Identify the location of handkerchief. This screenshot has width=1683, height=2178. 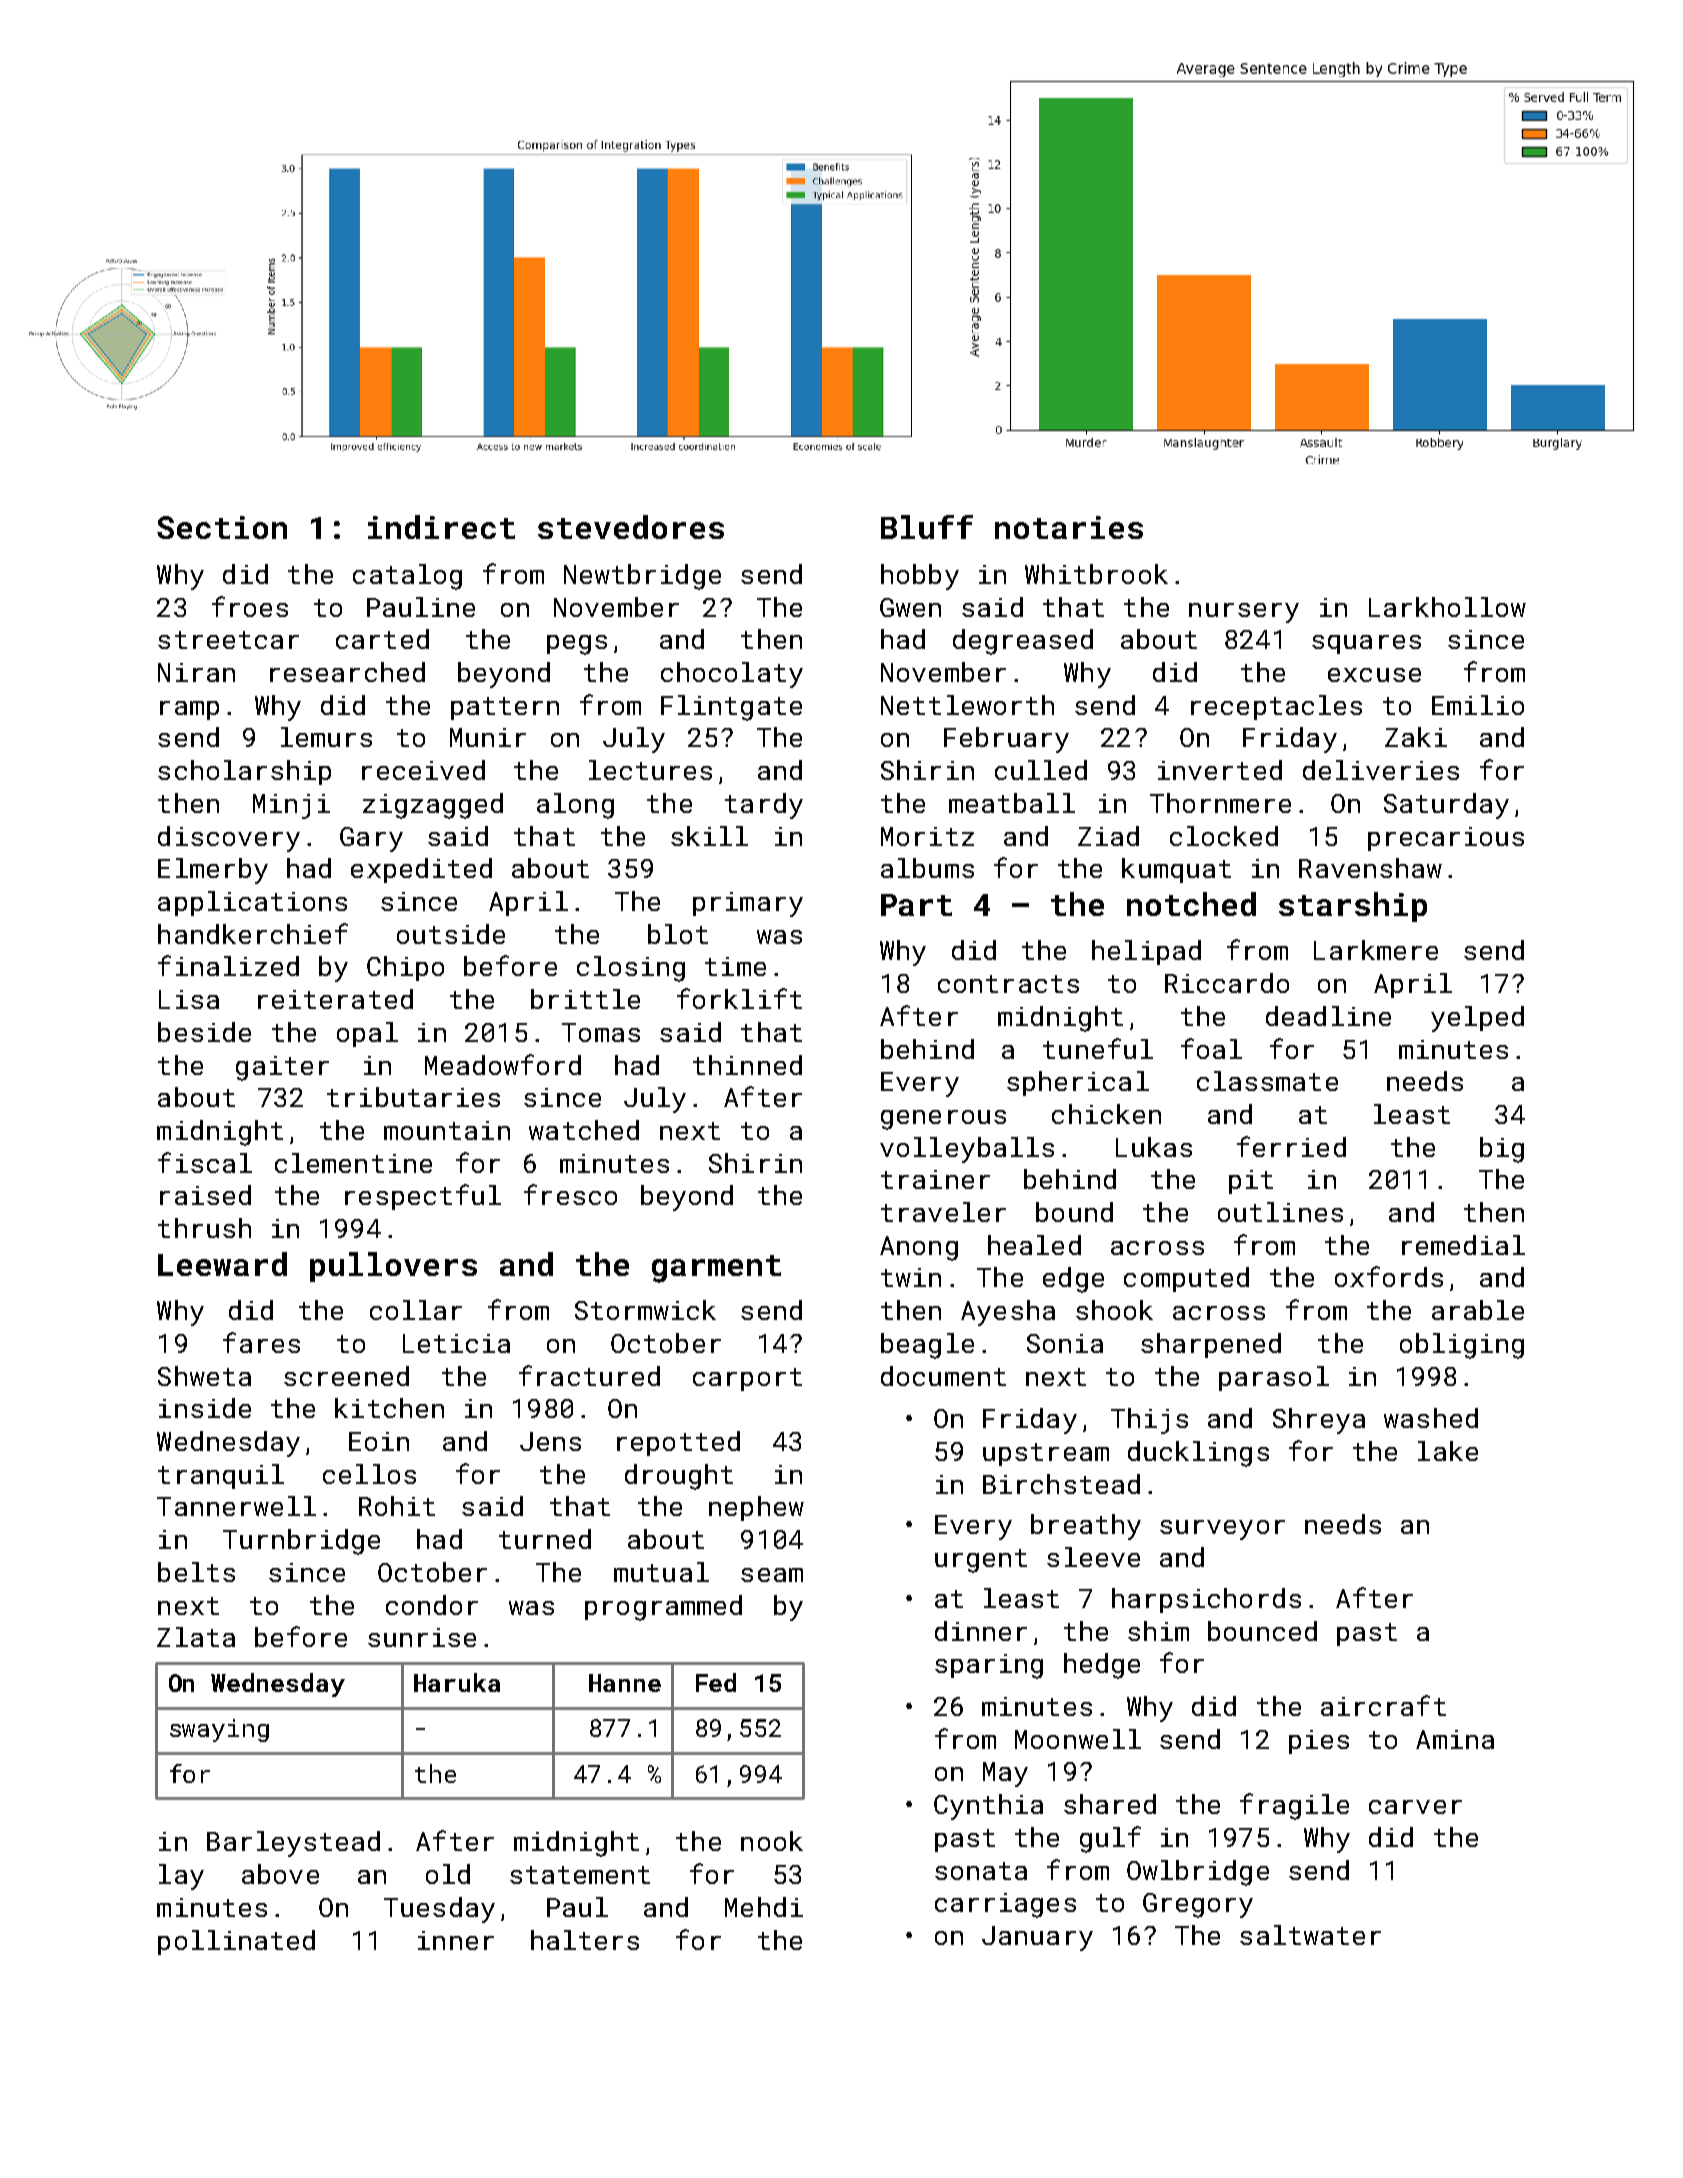
(253, 933).
